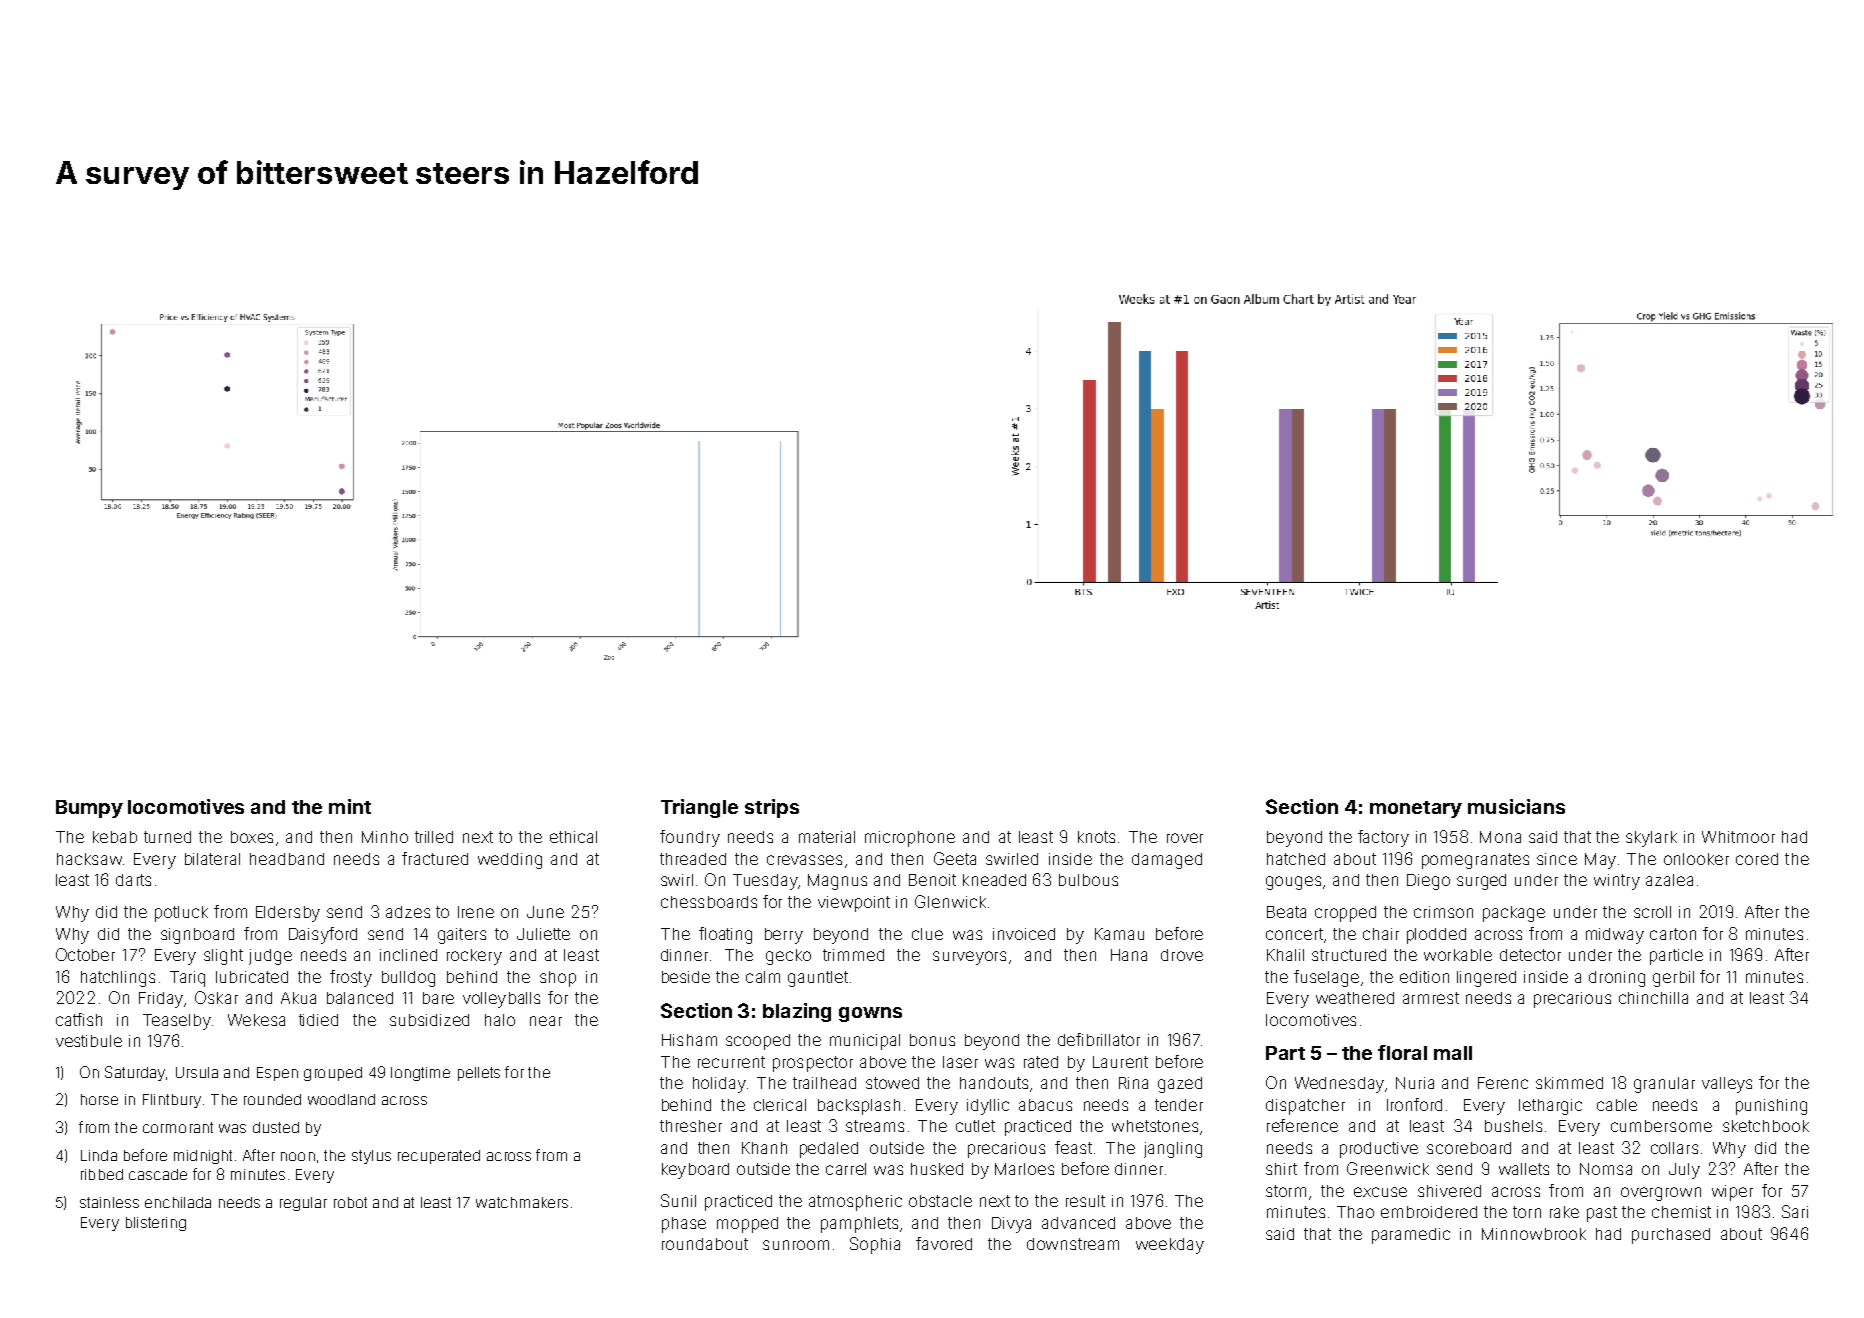  Describe the element at coordinates (133, 880) in the screenshot. I see `darts` at that location.
